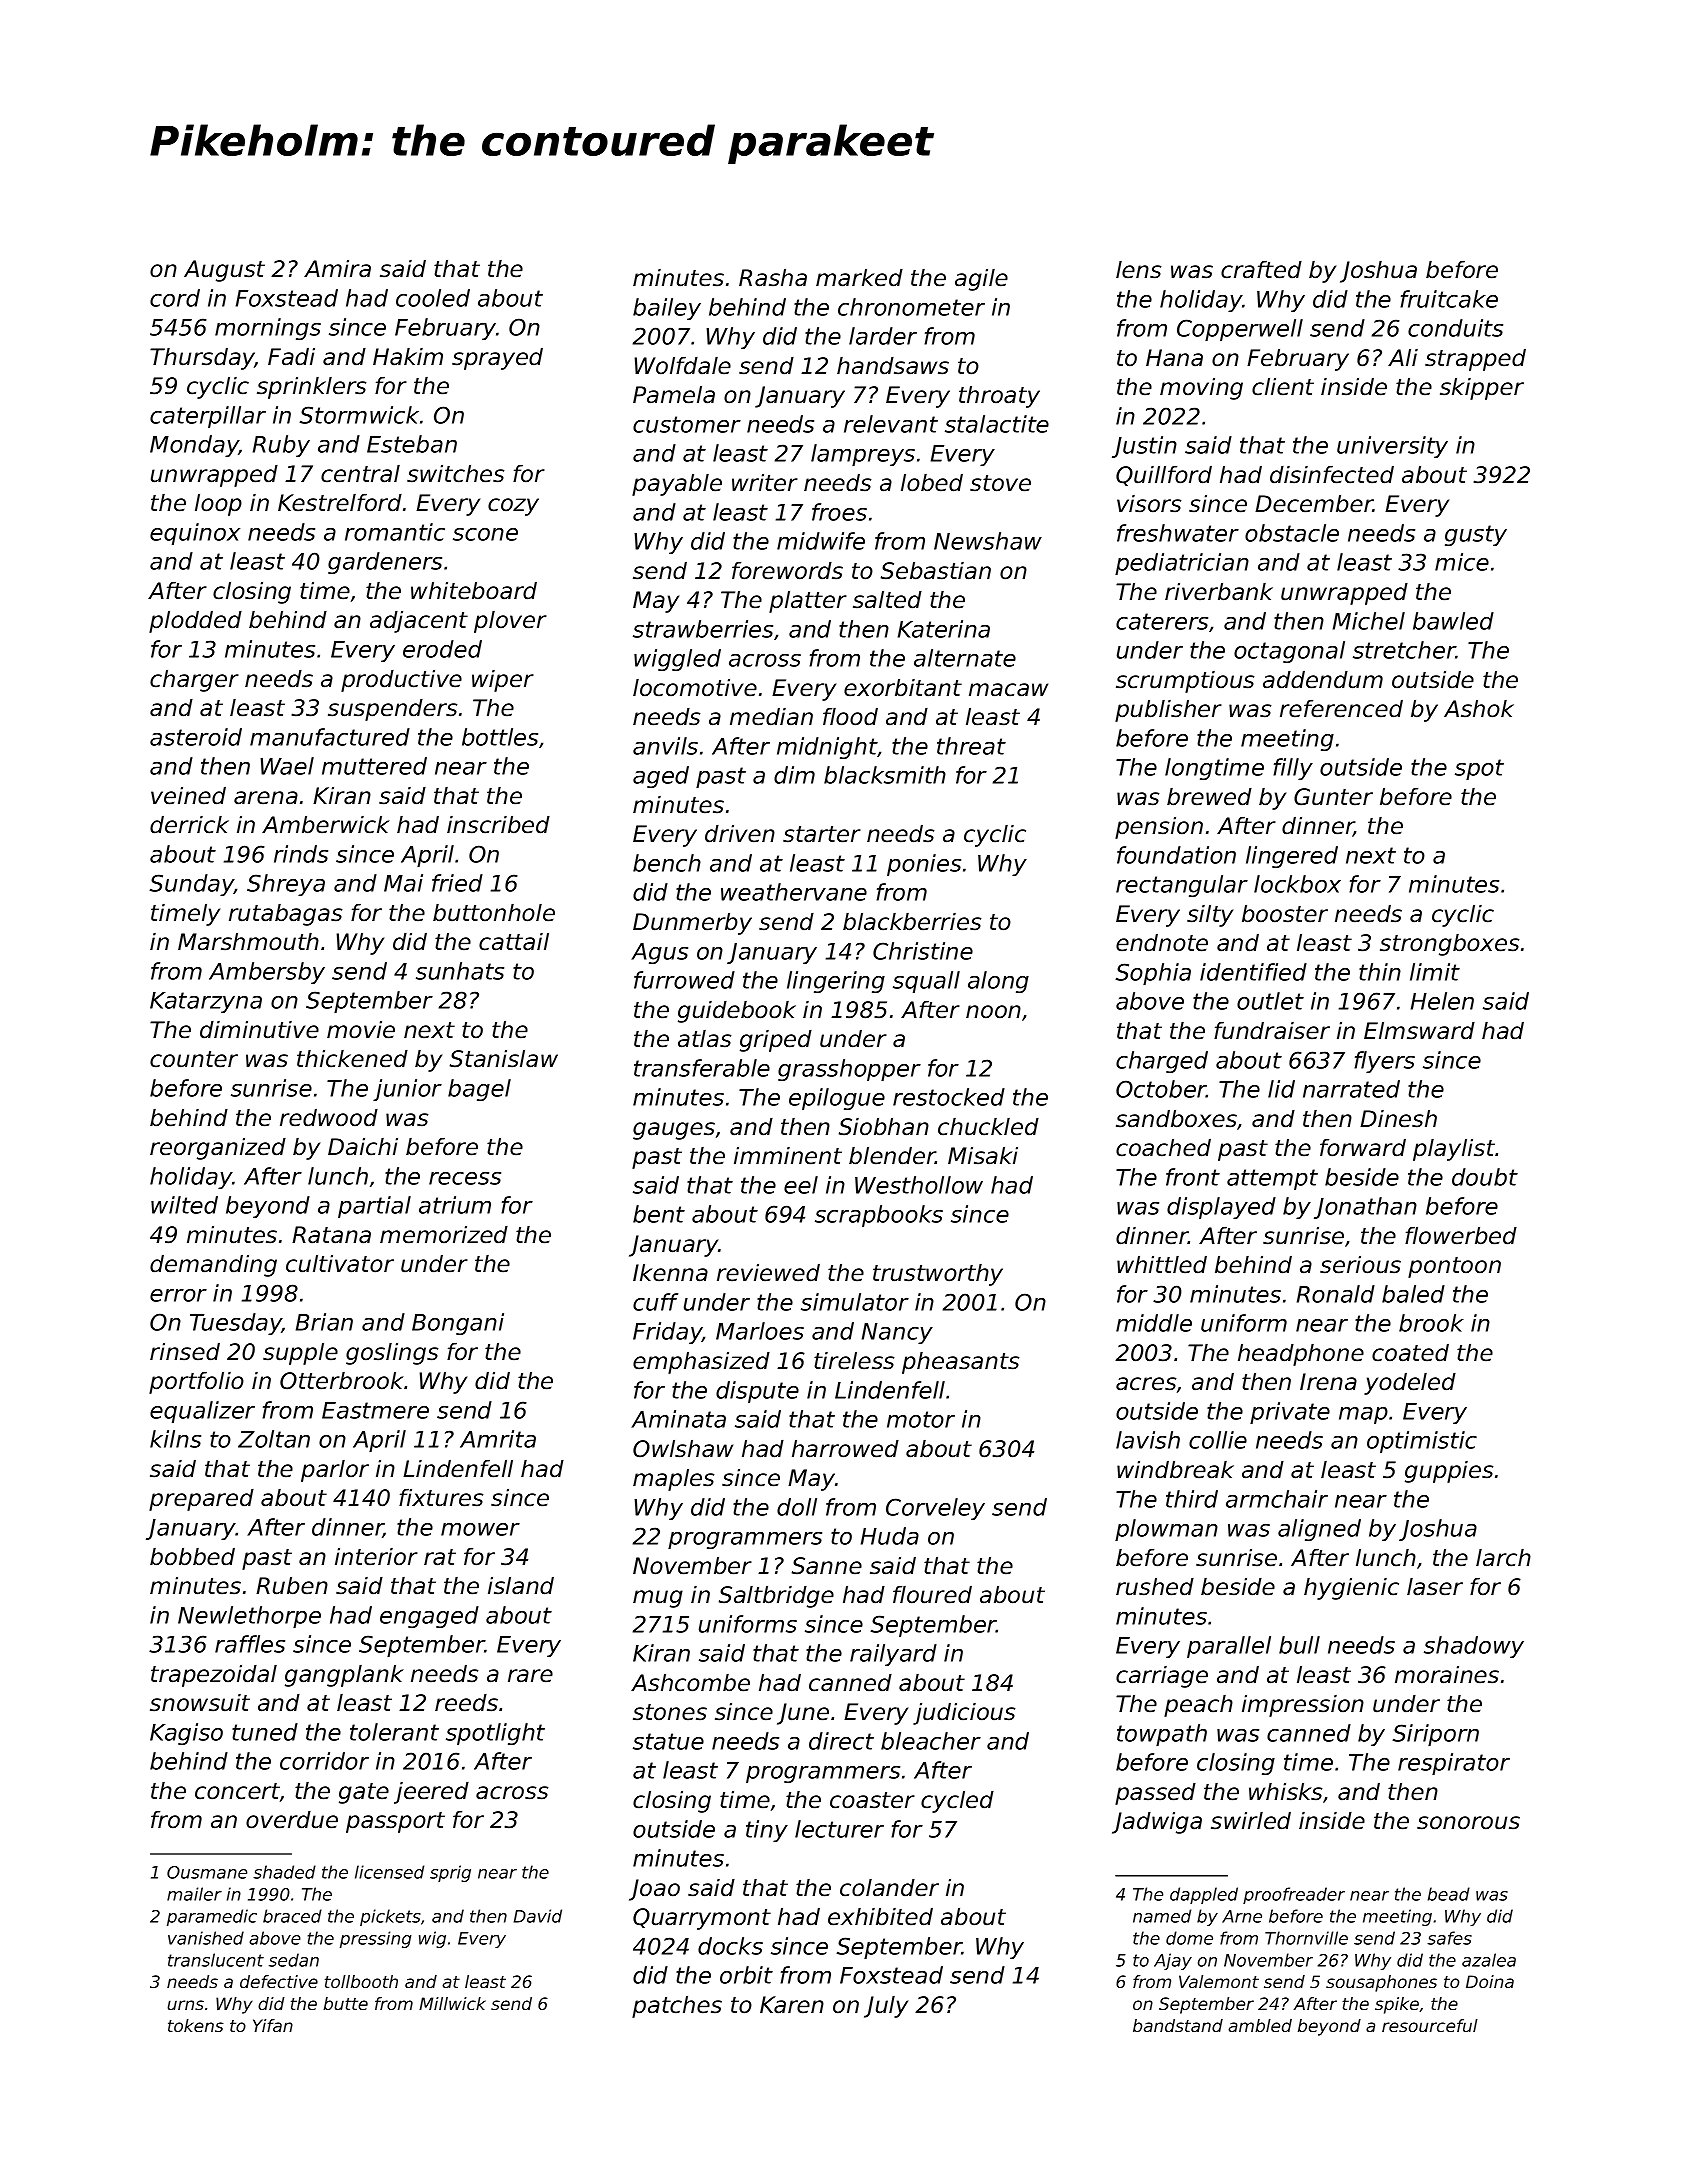  What do you see at coordinates (1173, 1961) in the screenshot?
I see `Ajay` at bounding box center [1173, 1961].
